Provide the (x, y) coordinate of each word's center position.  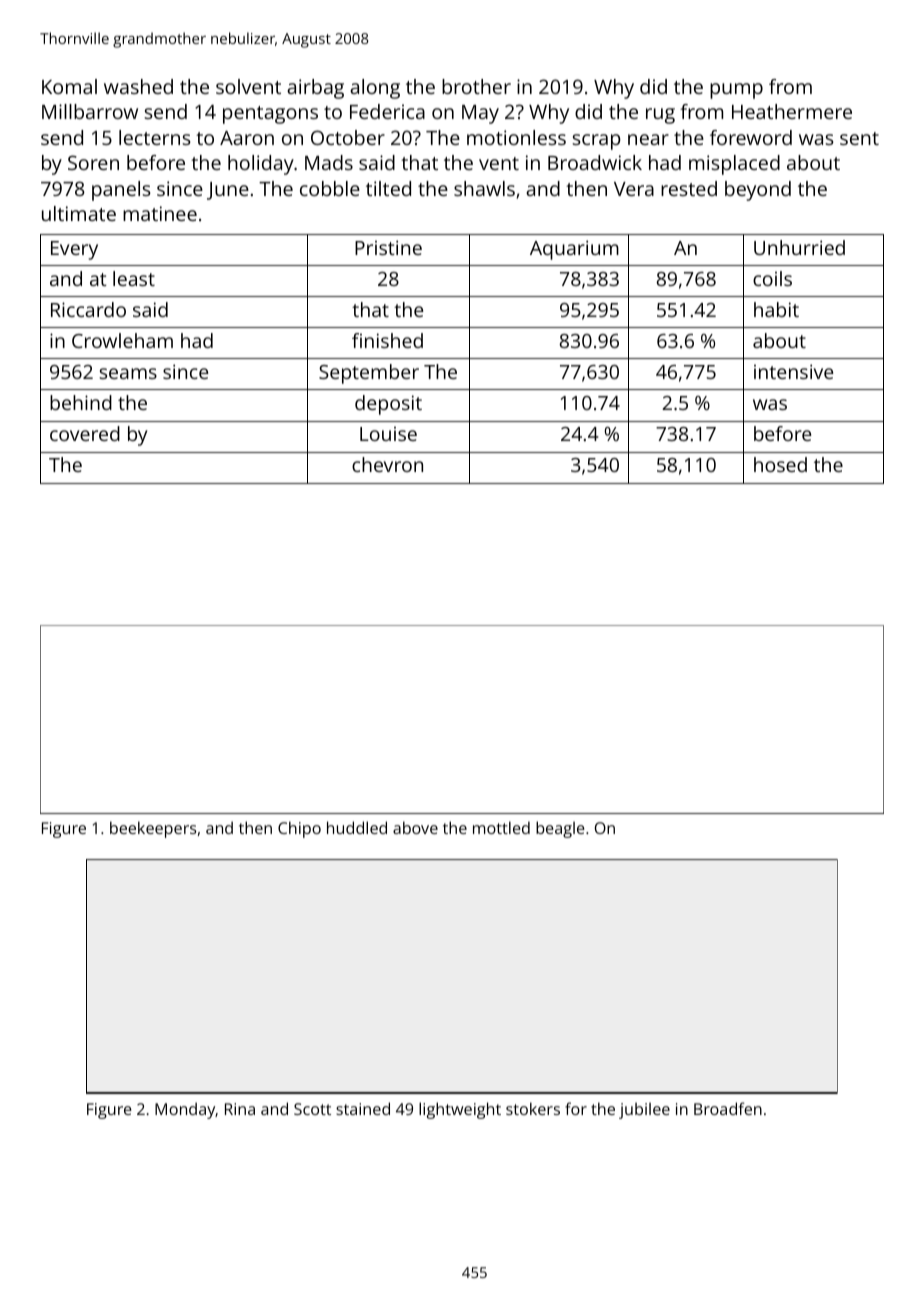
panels (121, 191)
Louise (388, 434)
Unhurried (799, 247)
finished (387, 340)
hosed (780, 464)
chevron (387, 464)
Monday (185, 1110)
